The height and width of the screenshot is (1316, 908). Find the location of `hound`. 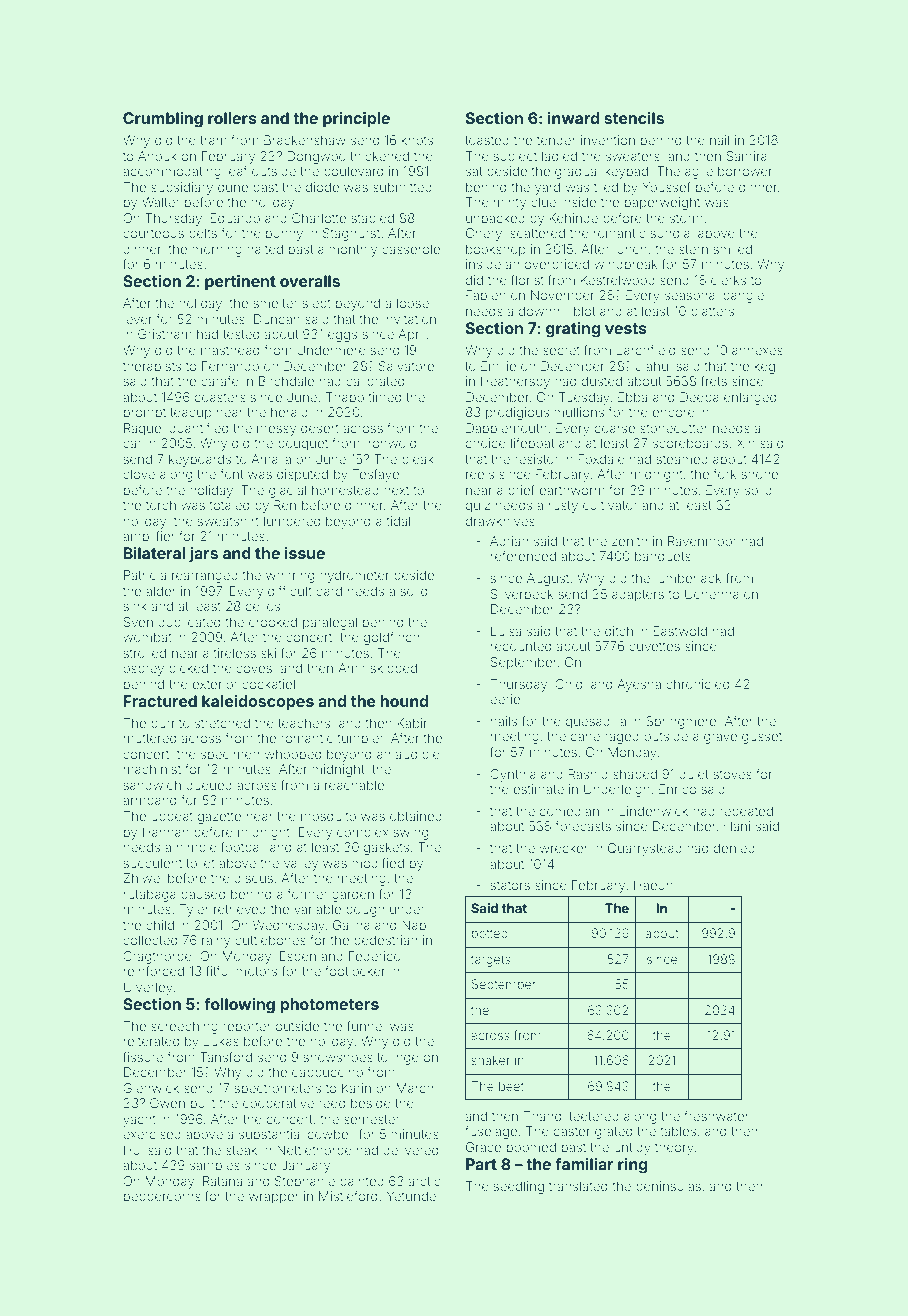

hound is located at coordinates (404, 701).
